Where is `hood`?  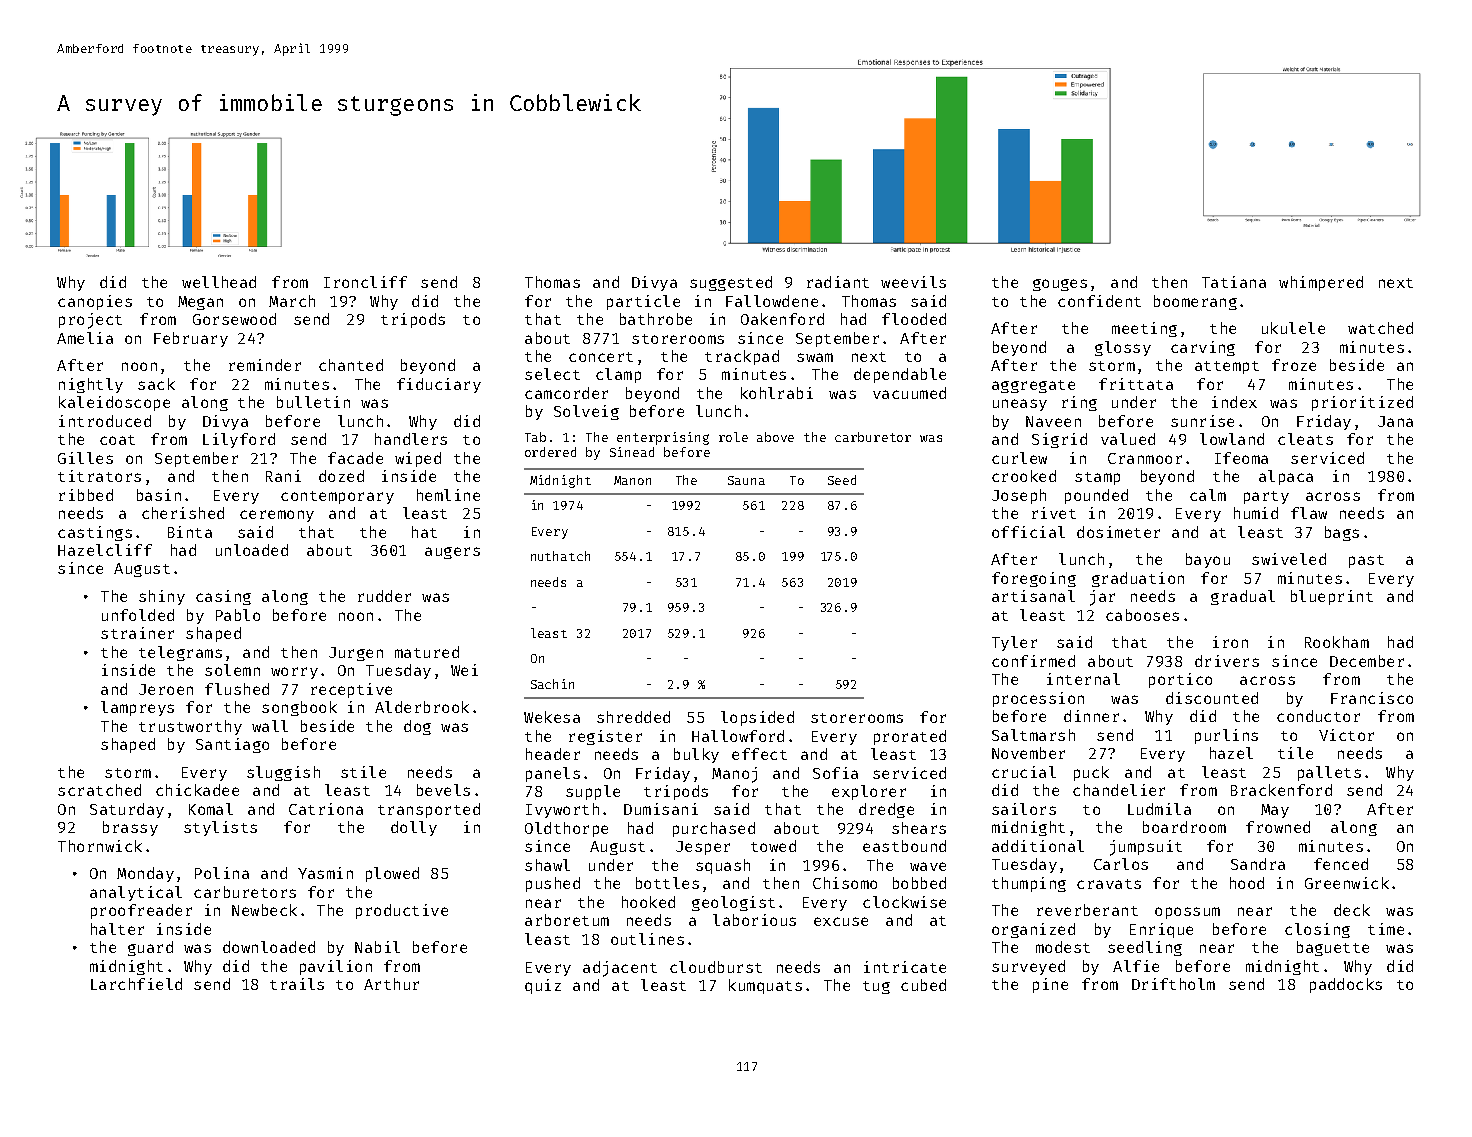 hood is located at coordinates (1247, 883).
